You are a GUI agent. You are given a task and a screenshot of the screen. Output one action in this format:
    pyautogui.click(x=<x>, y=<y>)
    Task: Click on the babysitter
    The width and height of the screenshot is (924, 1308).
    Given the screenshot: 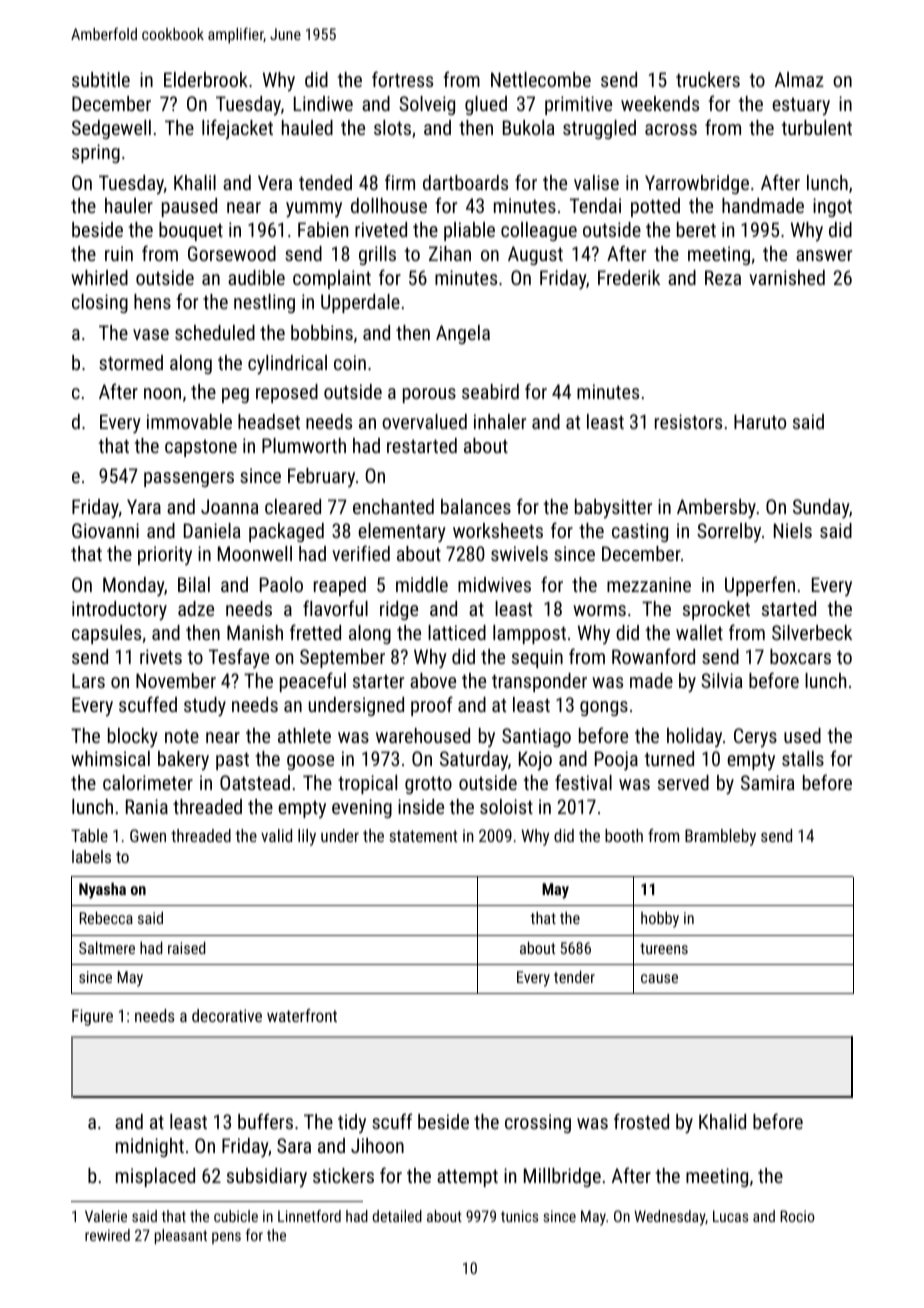 What is the action you would take?
    pyautogui.click(x=613, y=509)
